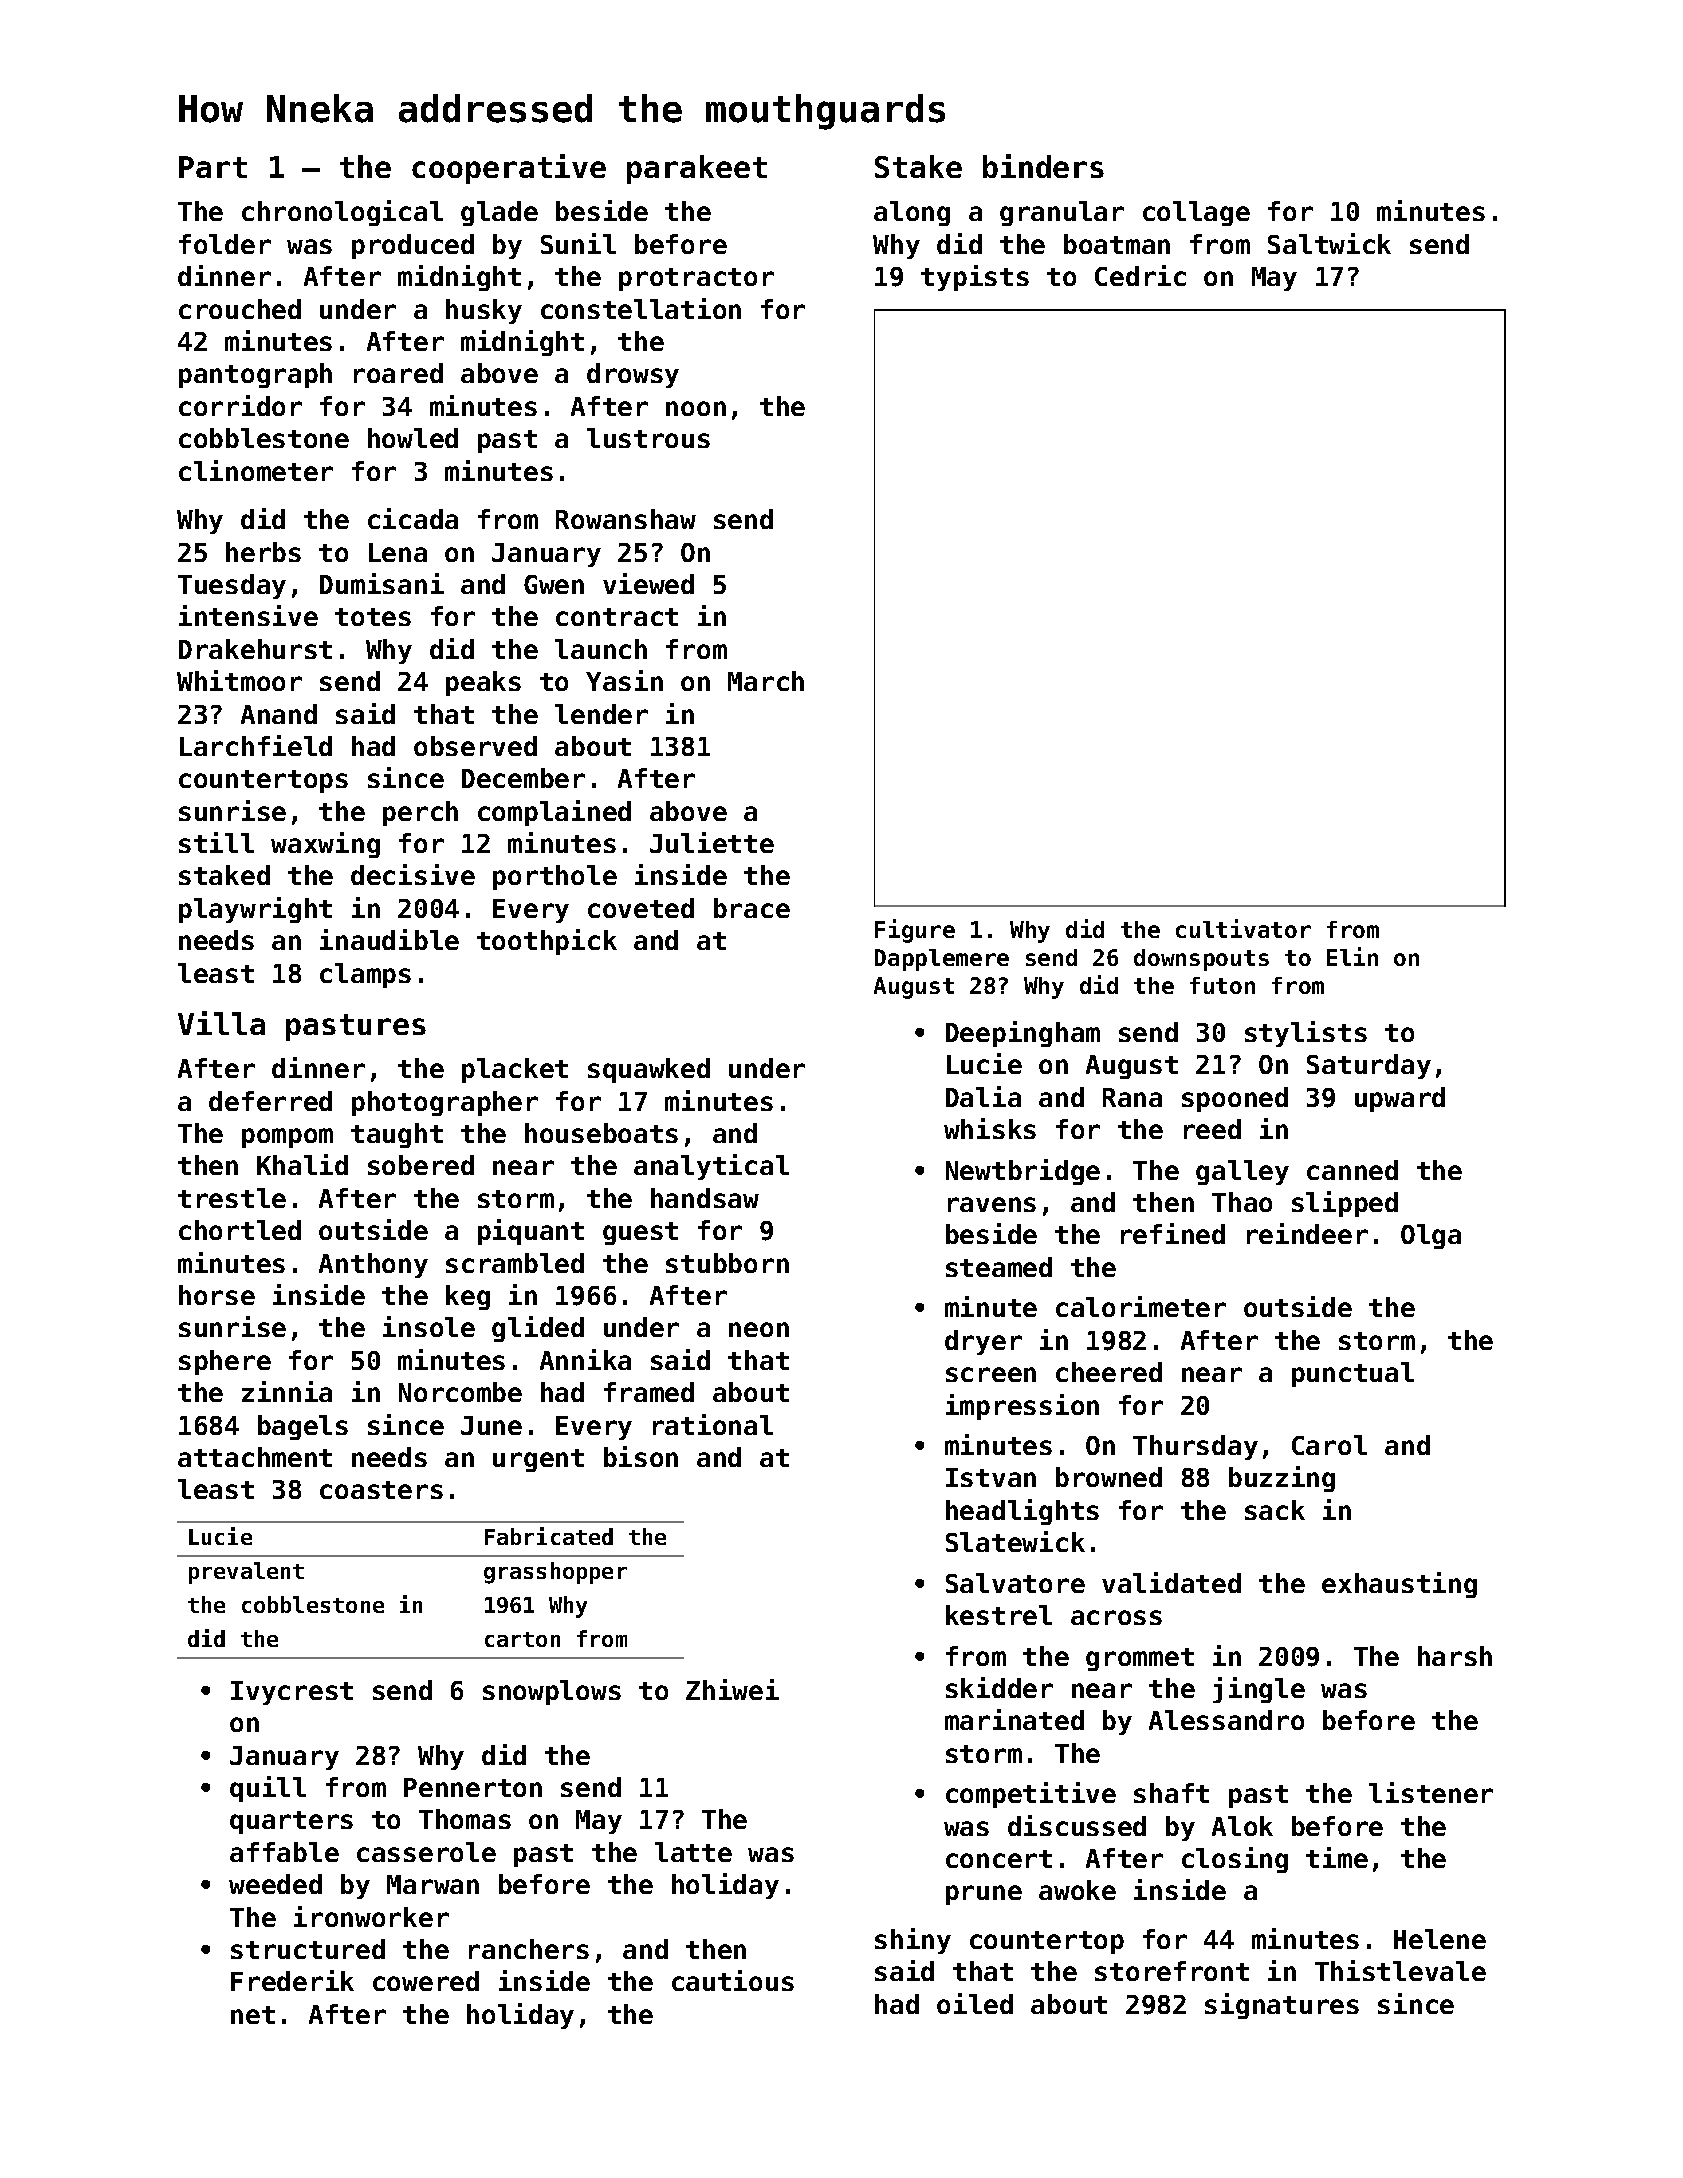 This screenshot has height=2178, width=1683. What do you see at coordinates (509, 169) in the screenshot?
I see `cooperative` at bounding box center [509, 169].
